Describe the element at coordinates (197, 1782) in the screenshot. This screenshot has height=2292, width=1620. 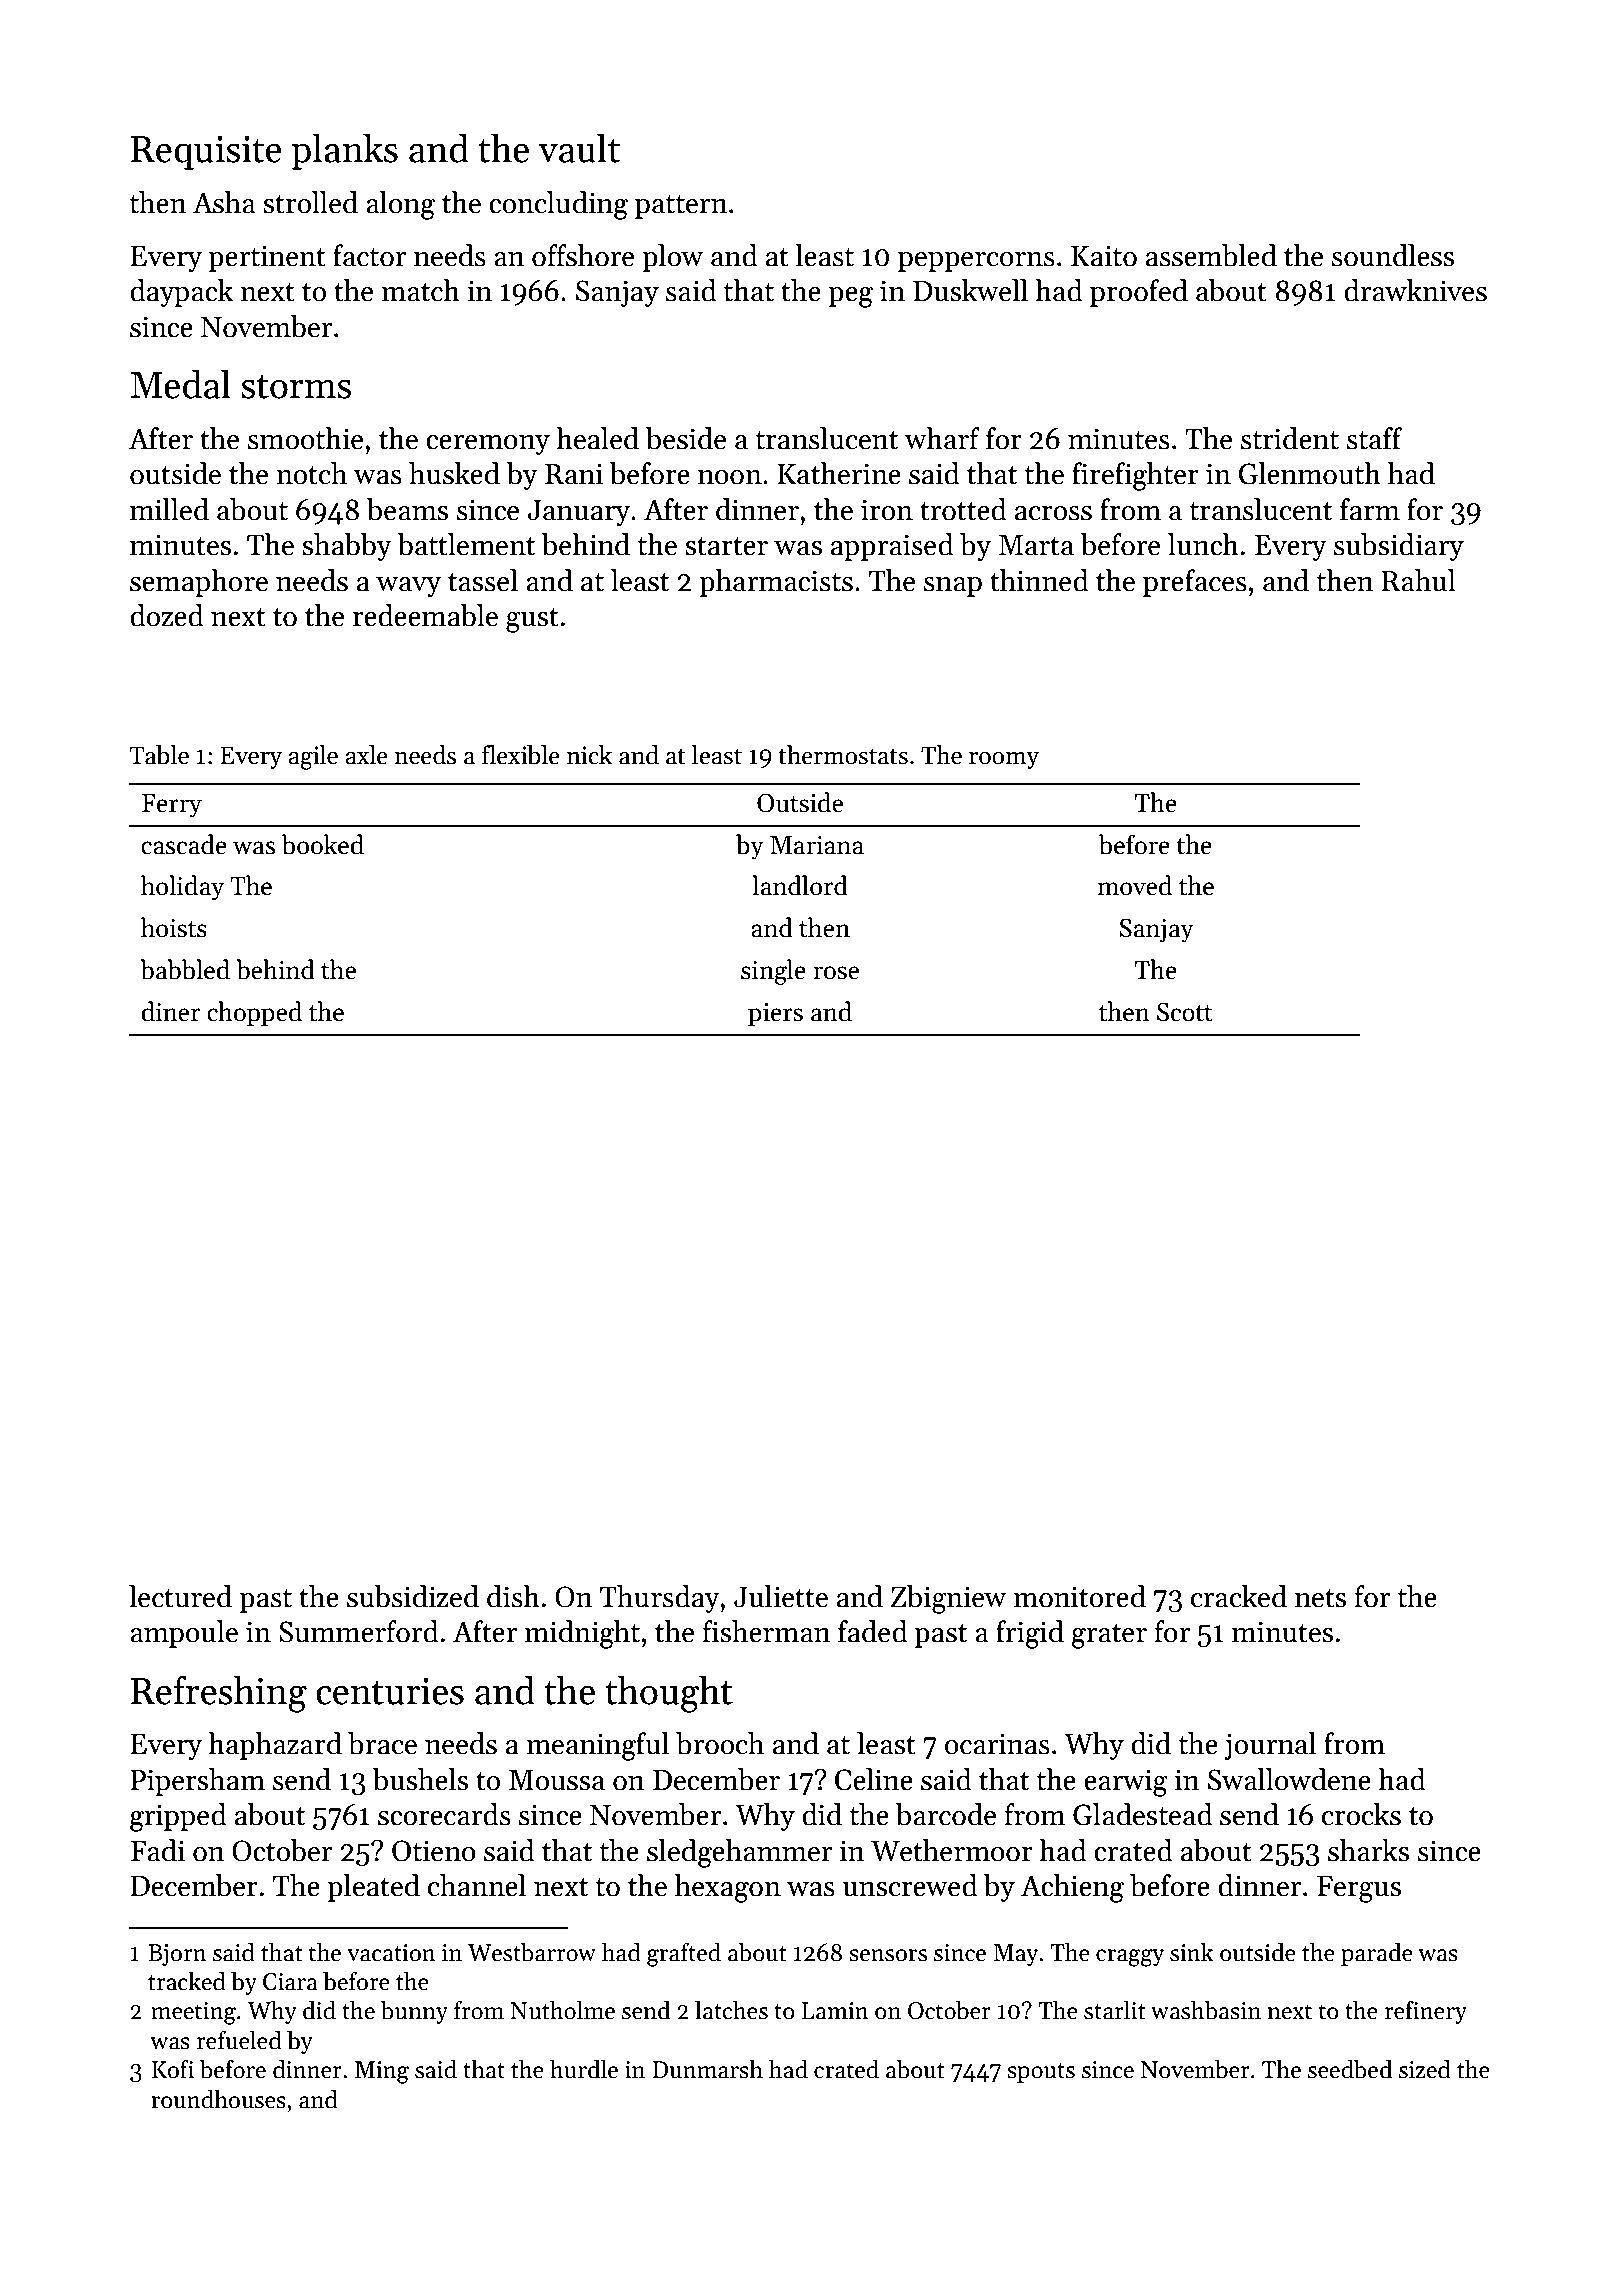
I see `Pipersham` at that location.
